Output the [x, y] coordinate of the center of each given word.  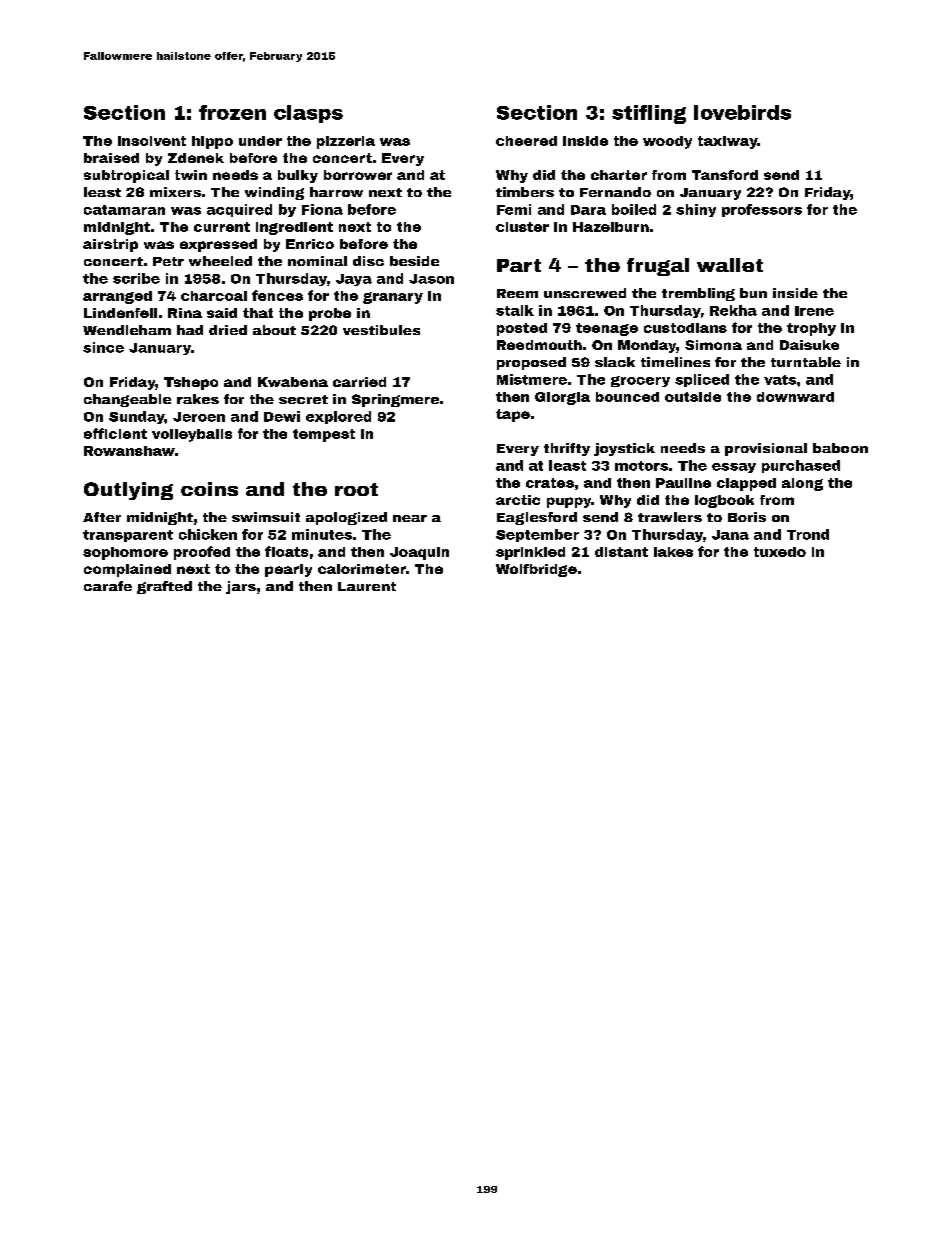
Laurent [367, 586]
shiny [696, 210]
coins [209, 489]
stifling [649, 114]
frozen [232, 112]
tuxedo [780, 552]
